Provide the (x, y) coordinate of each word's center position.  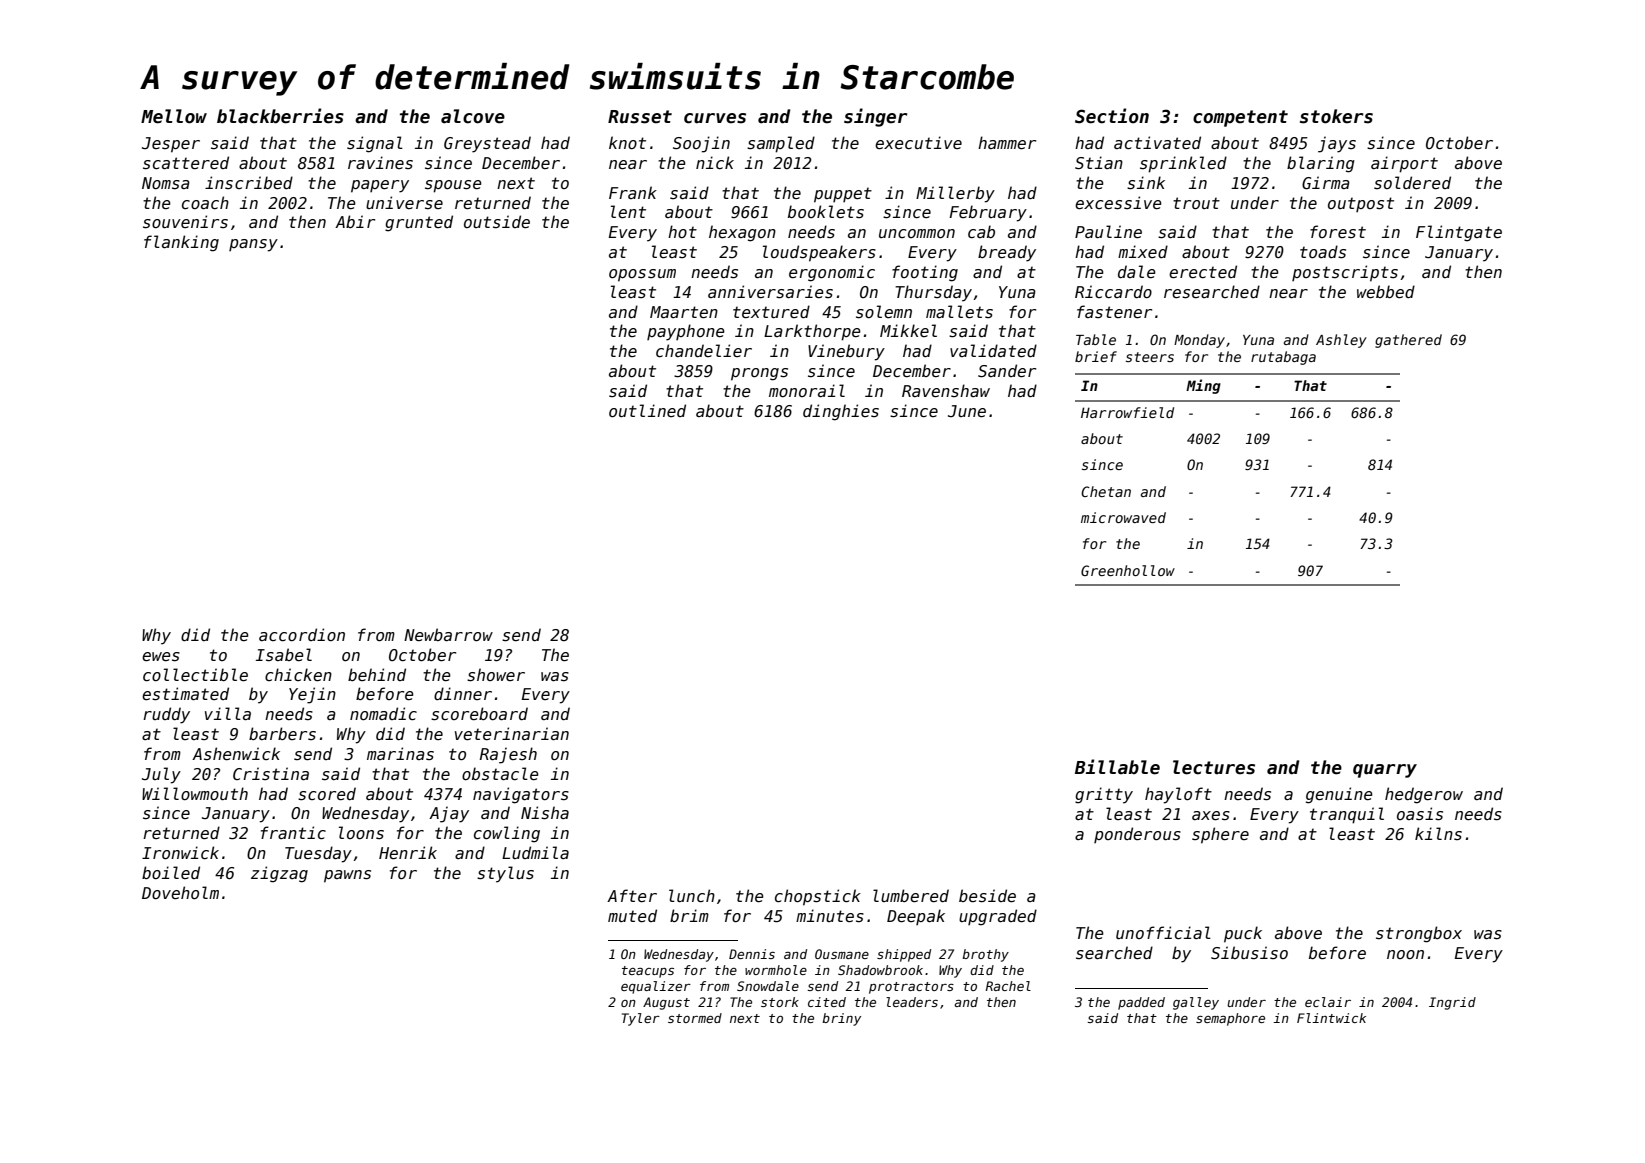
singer (875, 117)
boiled (171, 872)
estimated (185, 694)
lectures (1214, 767)
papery (380, 186)
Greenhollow (1128, 570)
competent (1240, 118)
